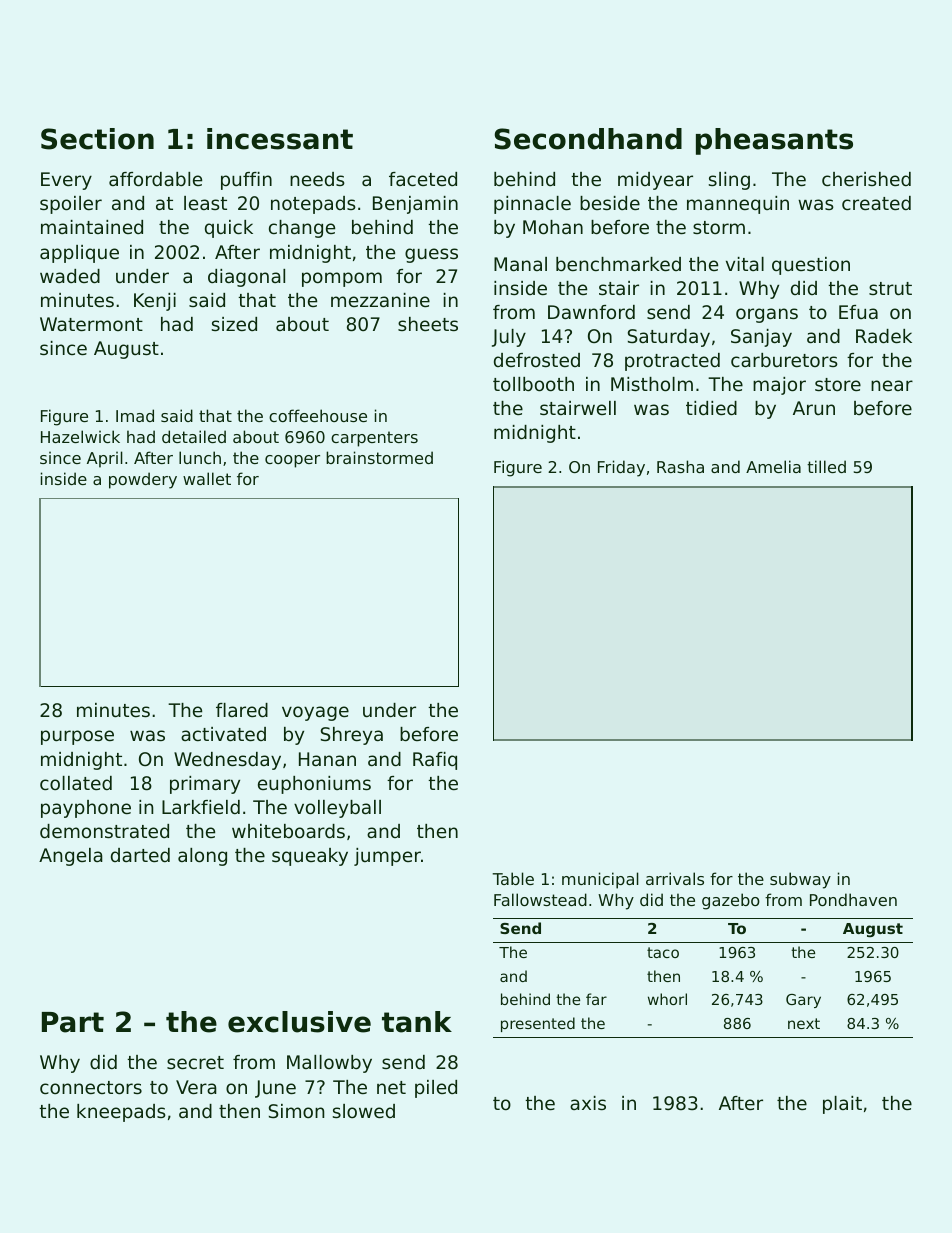 The image size is (952, 1233). What do you see at coordinates (675, 878) in the screenshot?
I see `arrivals` at bounding box center [675, 878].
